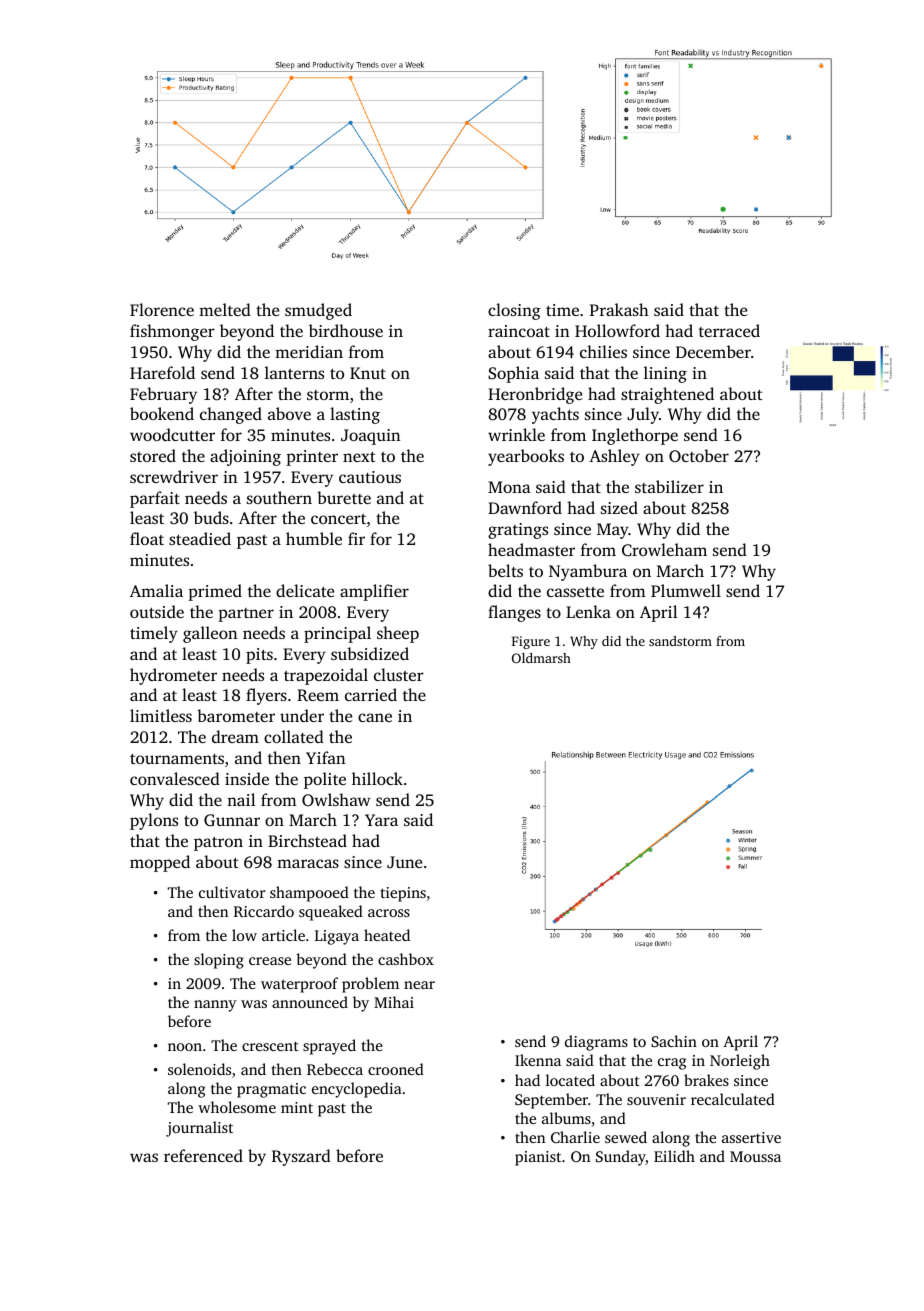 Image resolution: width=924 pixels, height=1311 pixels. Describe the element at coordinates (674, 1041) in the image. I see `Sachin` at that location.
